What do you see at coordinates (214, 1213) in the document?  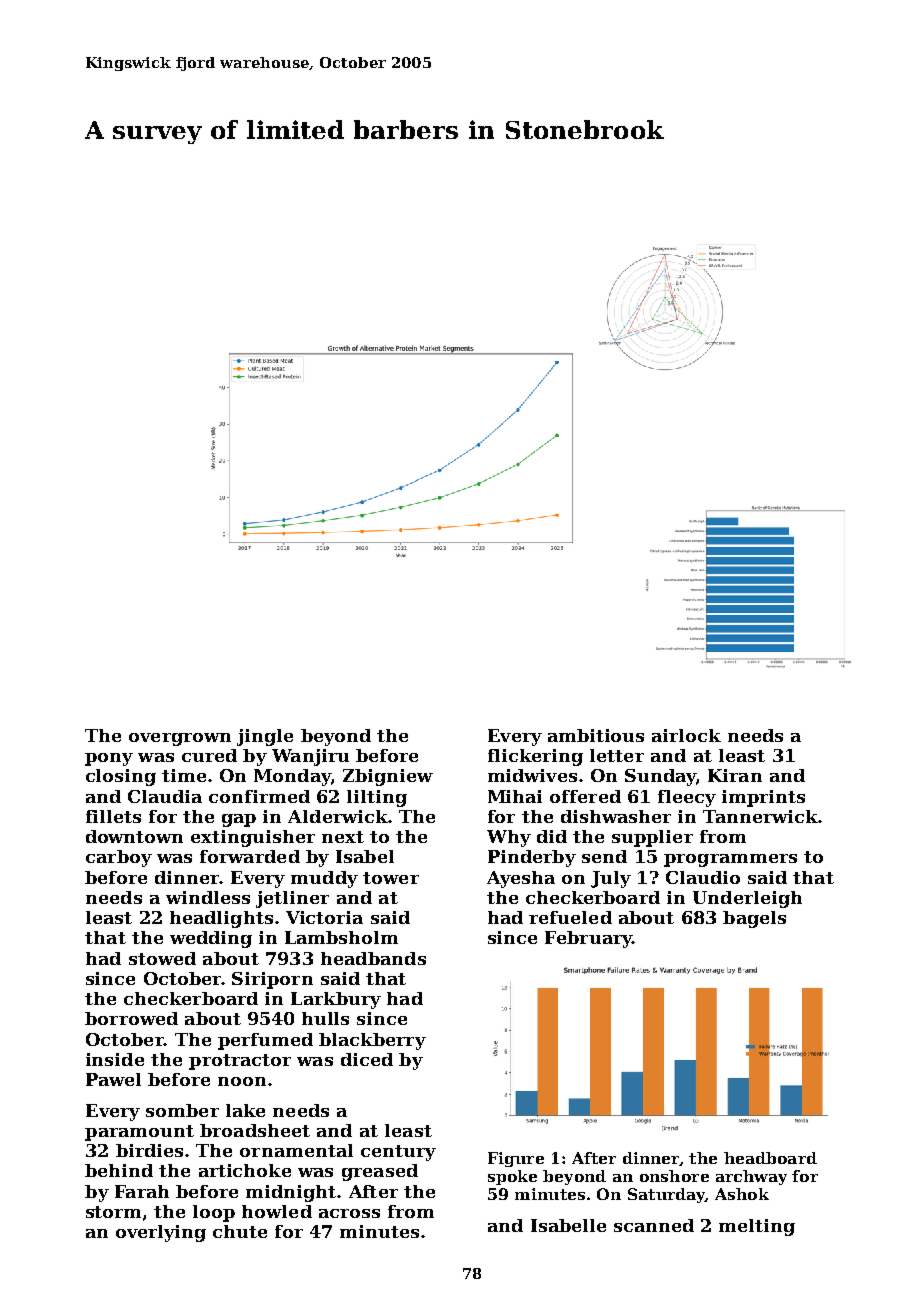 I see `loop` at bounding box center [214, 1213].
